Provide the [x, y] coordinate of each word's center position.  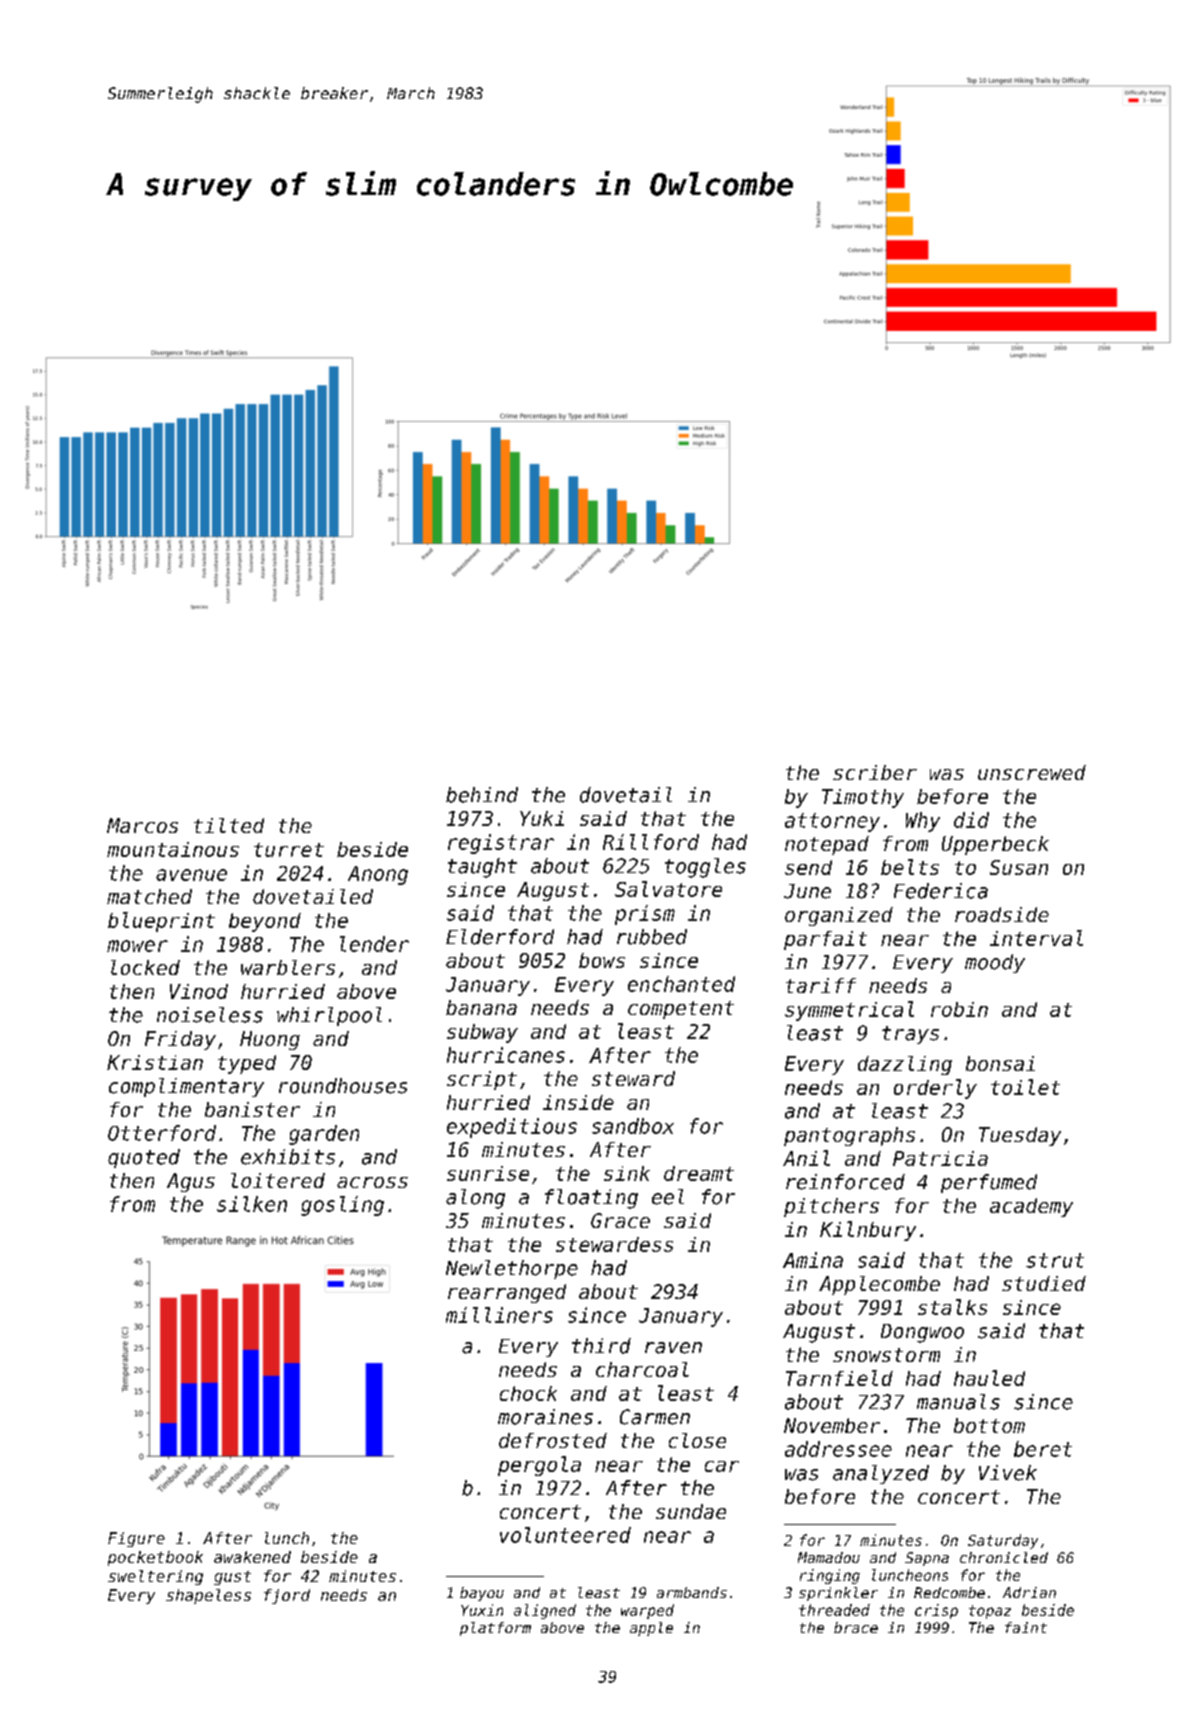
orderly [935, 1089]
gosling [342, 1206]
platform [495, 1629]
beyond [265, 922]
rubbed [652, 937]
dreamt [699, 1173]
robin [959, 1009]
